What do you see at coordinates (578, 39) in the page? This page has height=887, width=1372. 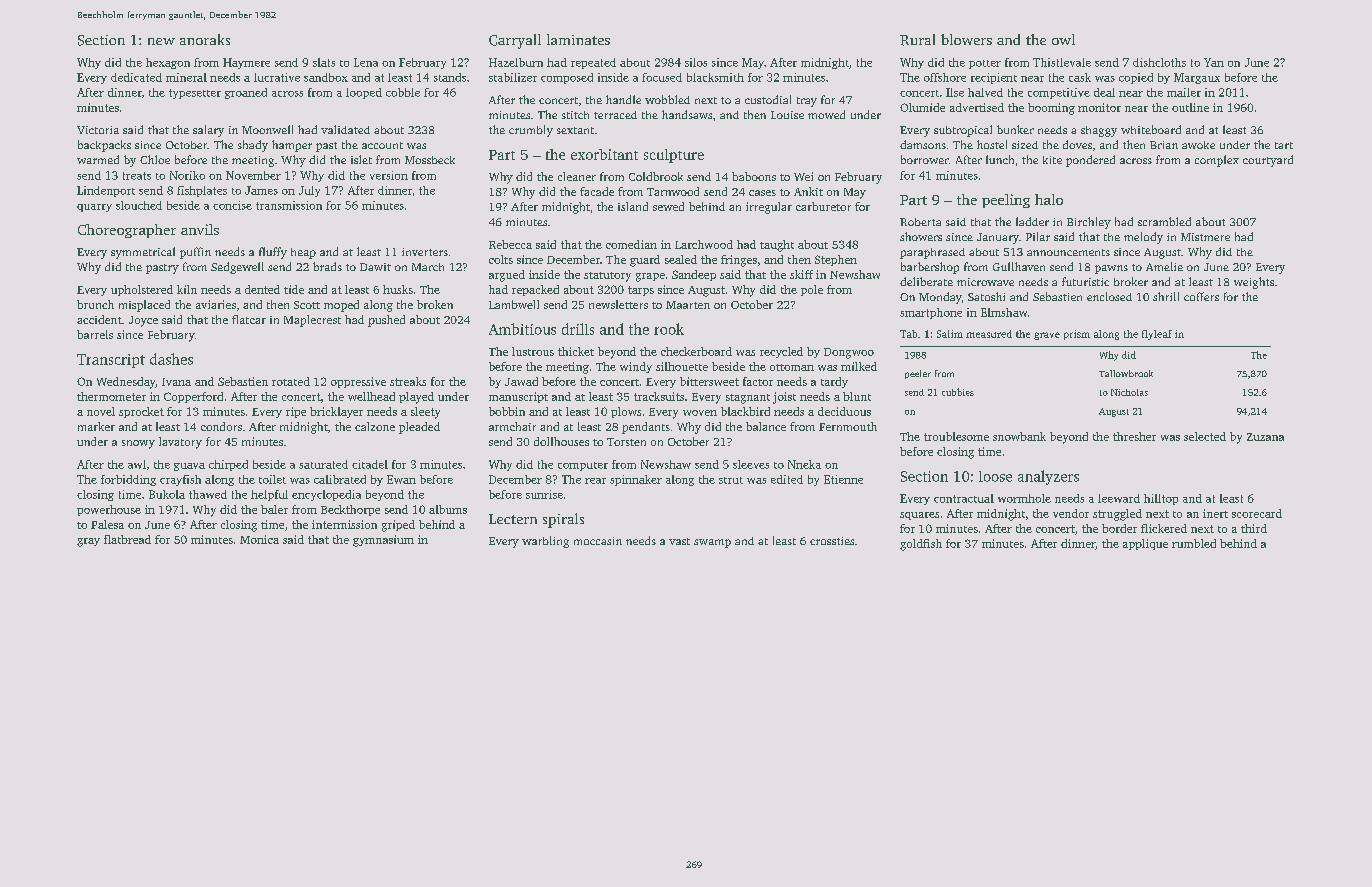 I see `laminates` at bounding box center [578, 39].
